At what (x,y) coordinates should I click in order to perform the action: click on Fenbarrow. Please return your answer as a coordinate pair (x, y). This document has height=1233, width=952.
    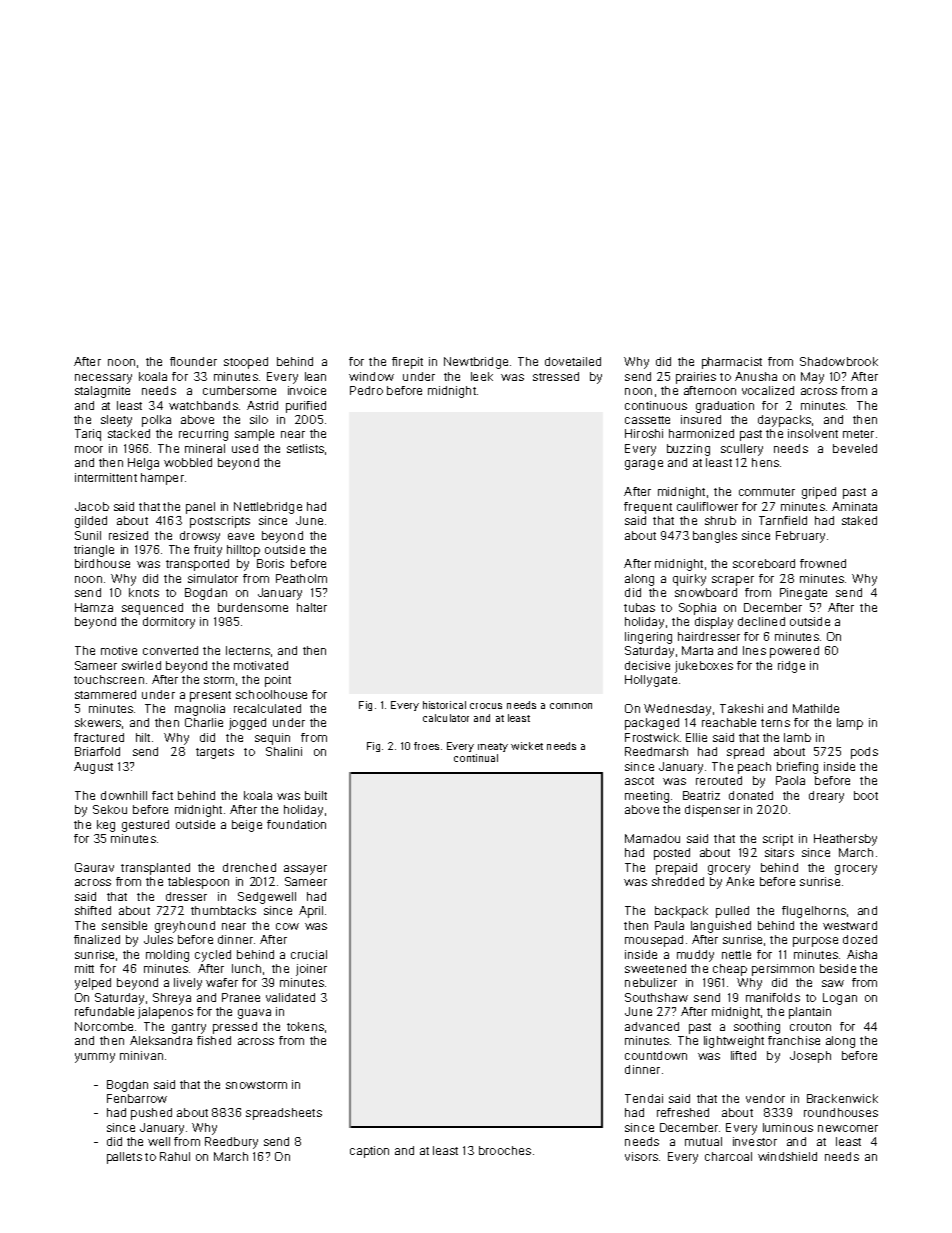
    Looking at the image, I should click on (137, 1098).
